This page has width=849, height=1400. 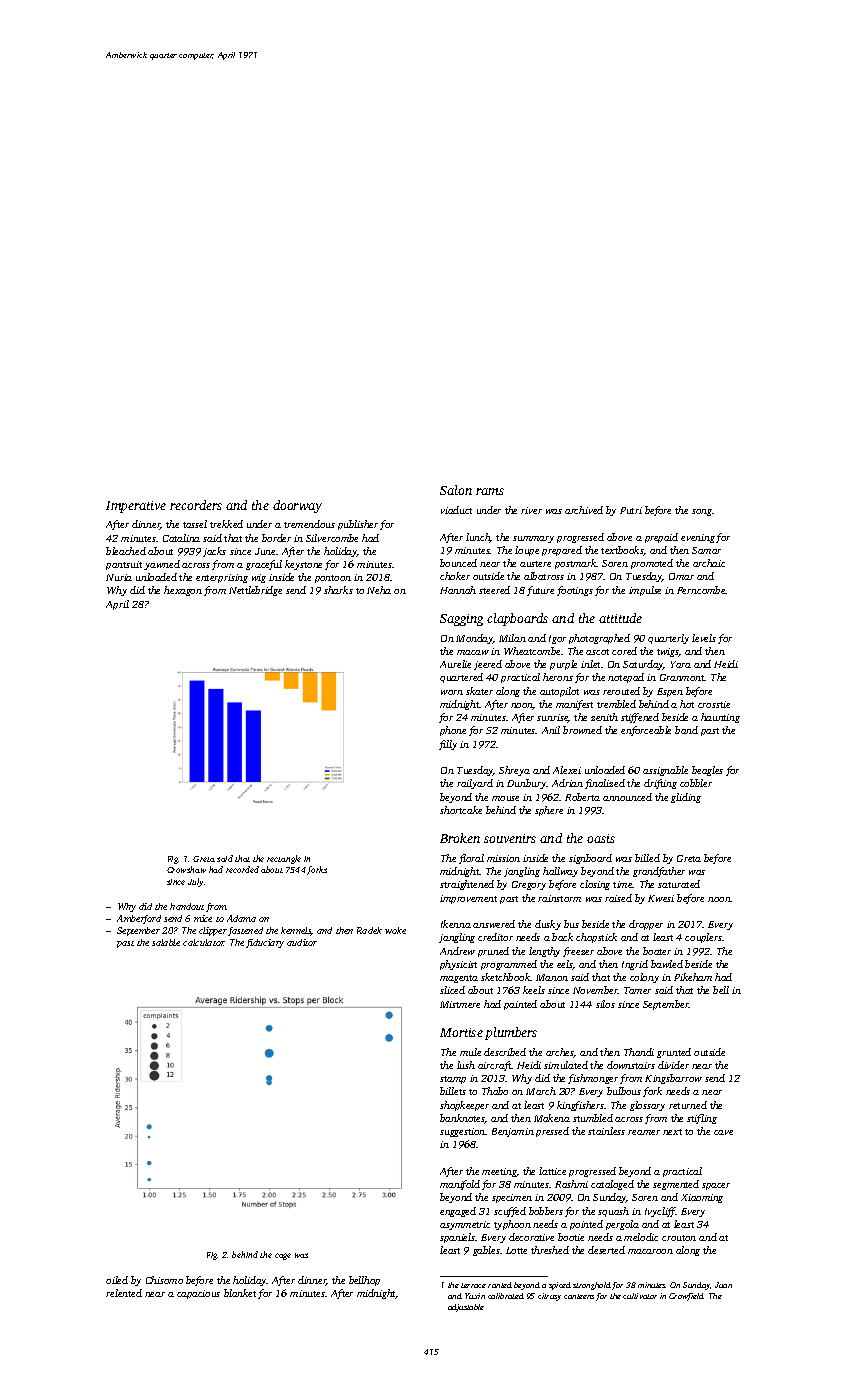 I want to click on salable, so click(x=166, y=942).
